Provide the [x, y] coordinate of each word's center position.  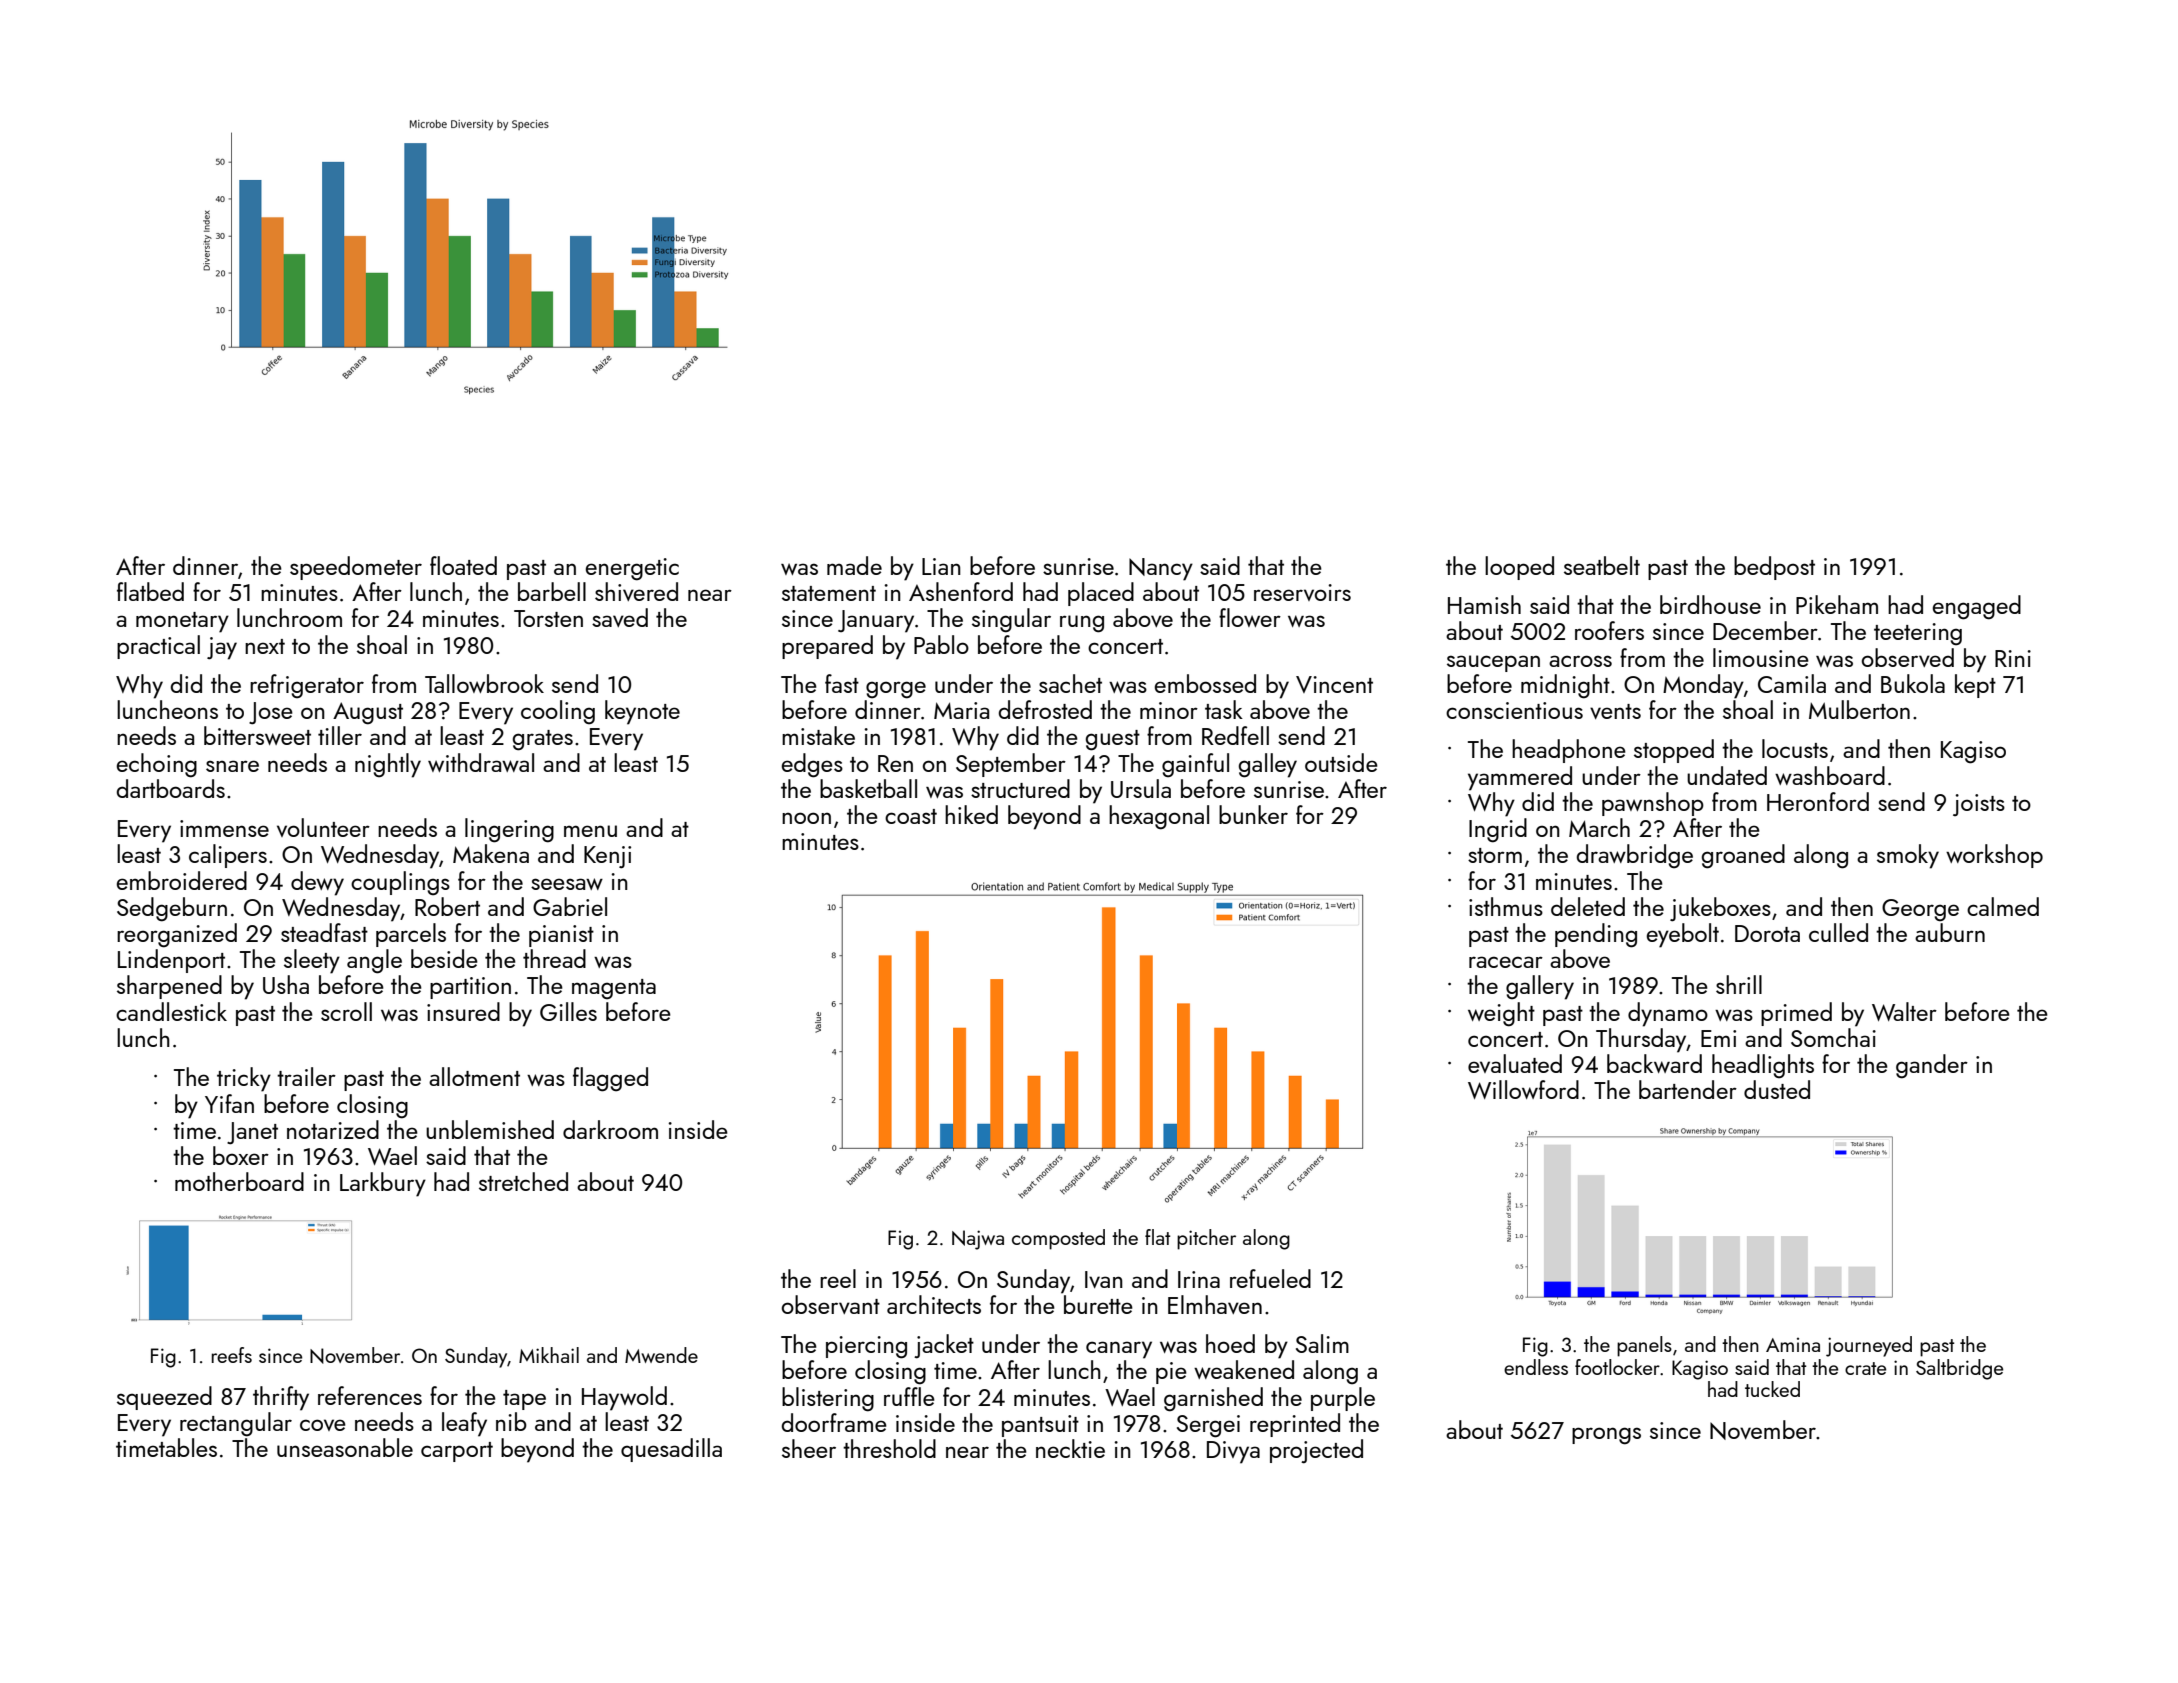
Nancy [1161, 569]
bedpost [1774, 568]
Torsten [548, 618]
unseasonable [345, 1447]
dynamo [1668, 1014]
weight [1501, 1014]
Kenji [607, 857]
